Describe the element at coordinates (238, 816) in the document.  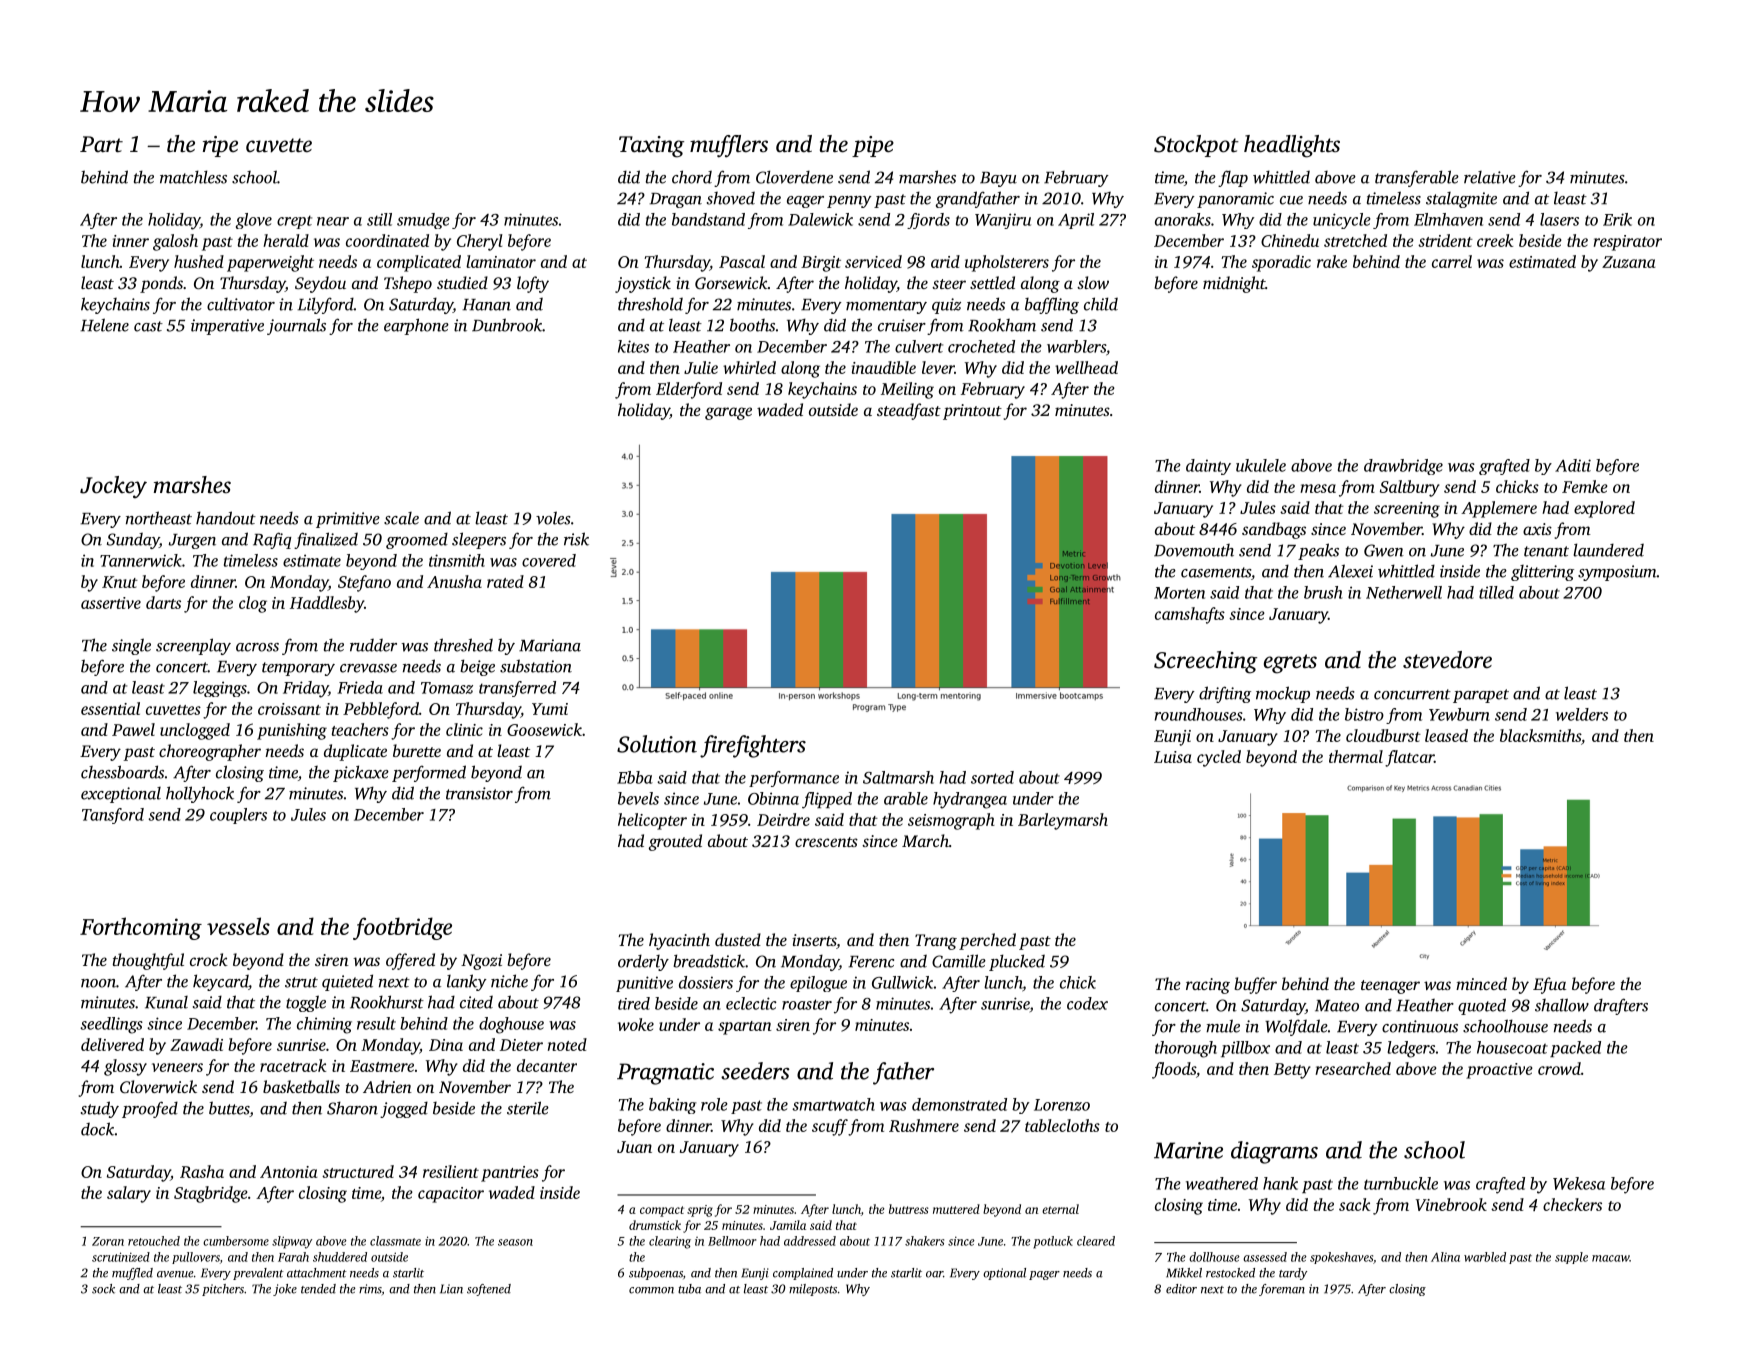
I see `couplers` at that location.
